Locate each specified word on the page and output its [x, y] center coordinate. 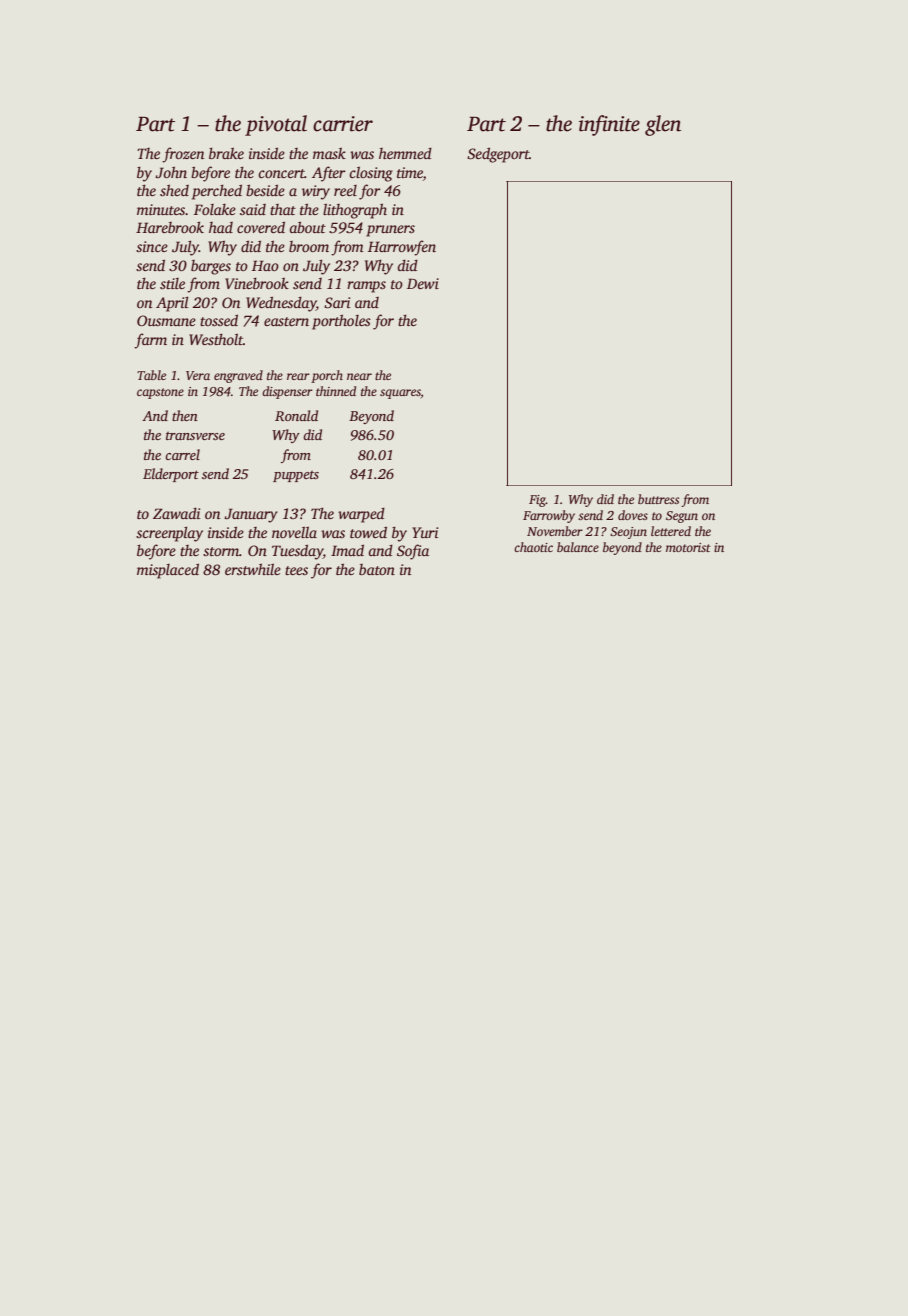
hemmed [405, 153]
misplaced [168, 571]
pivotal [276, 125]
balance [578, 547]
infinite [609, 125]
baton [377, 569]
